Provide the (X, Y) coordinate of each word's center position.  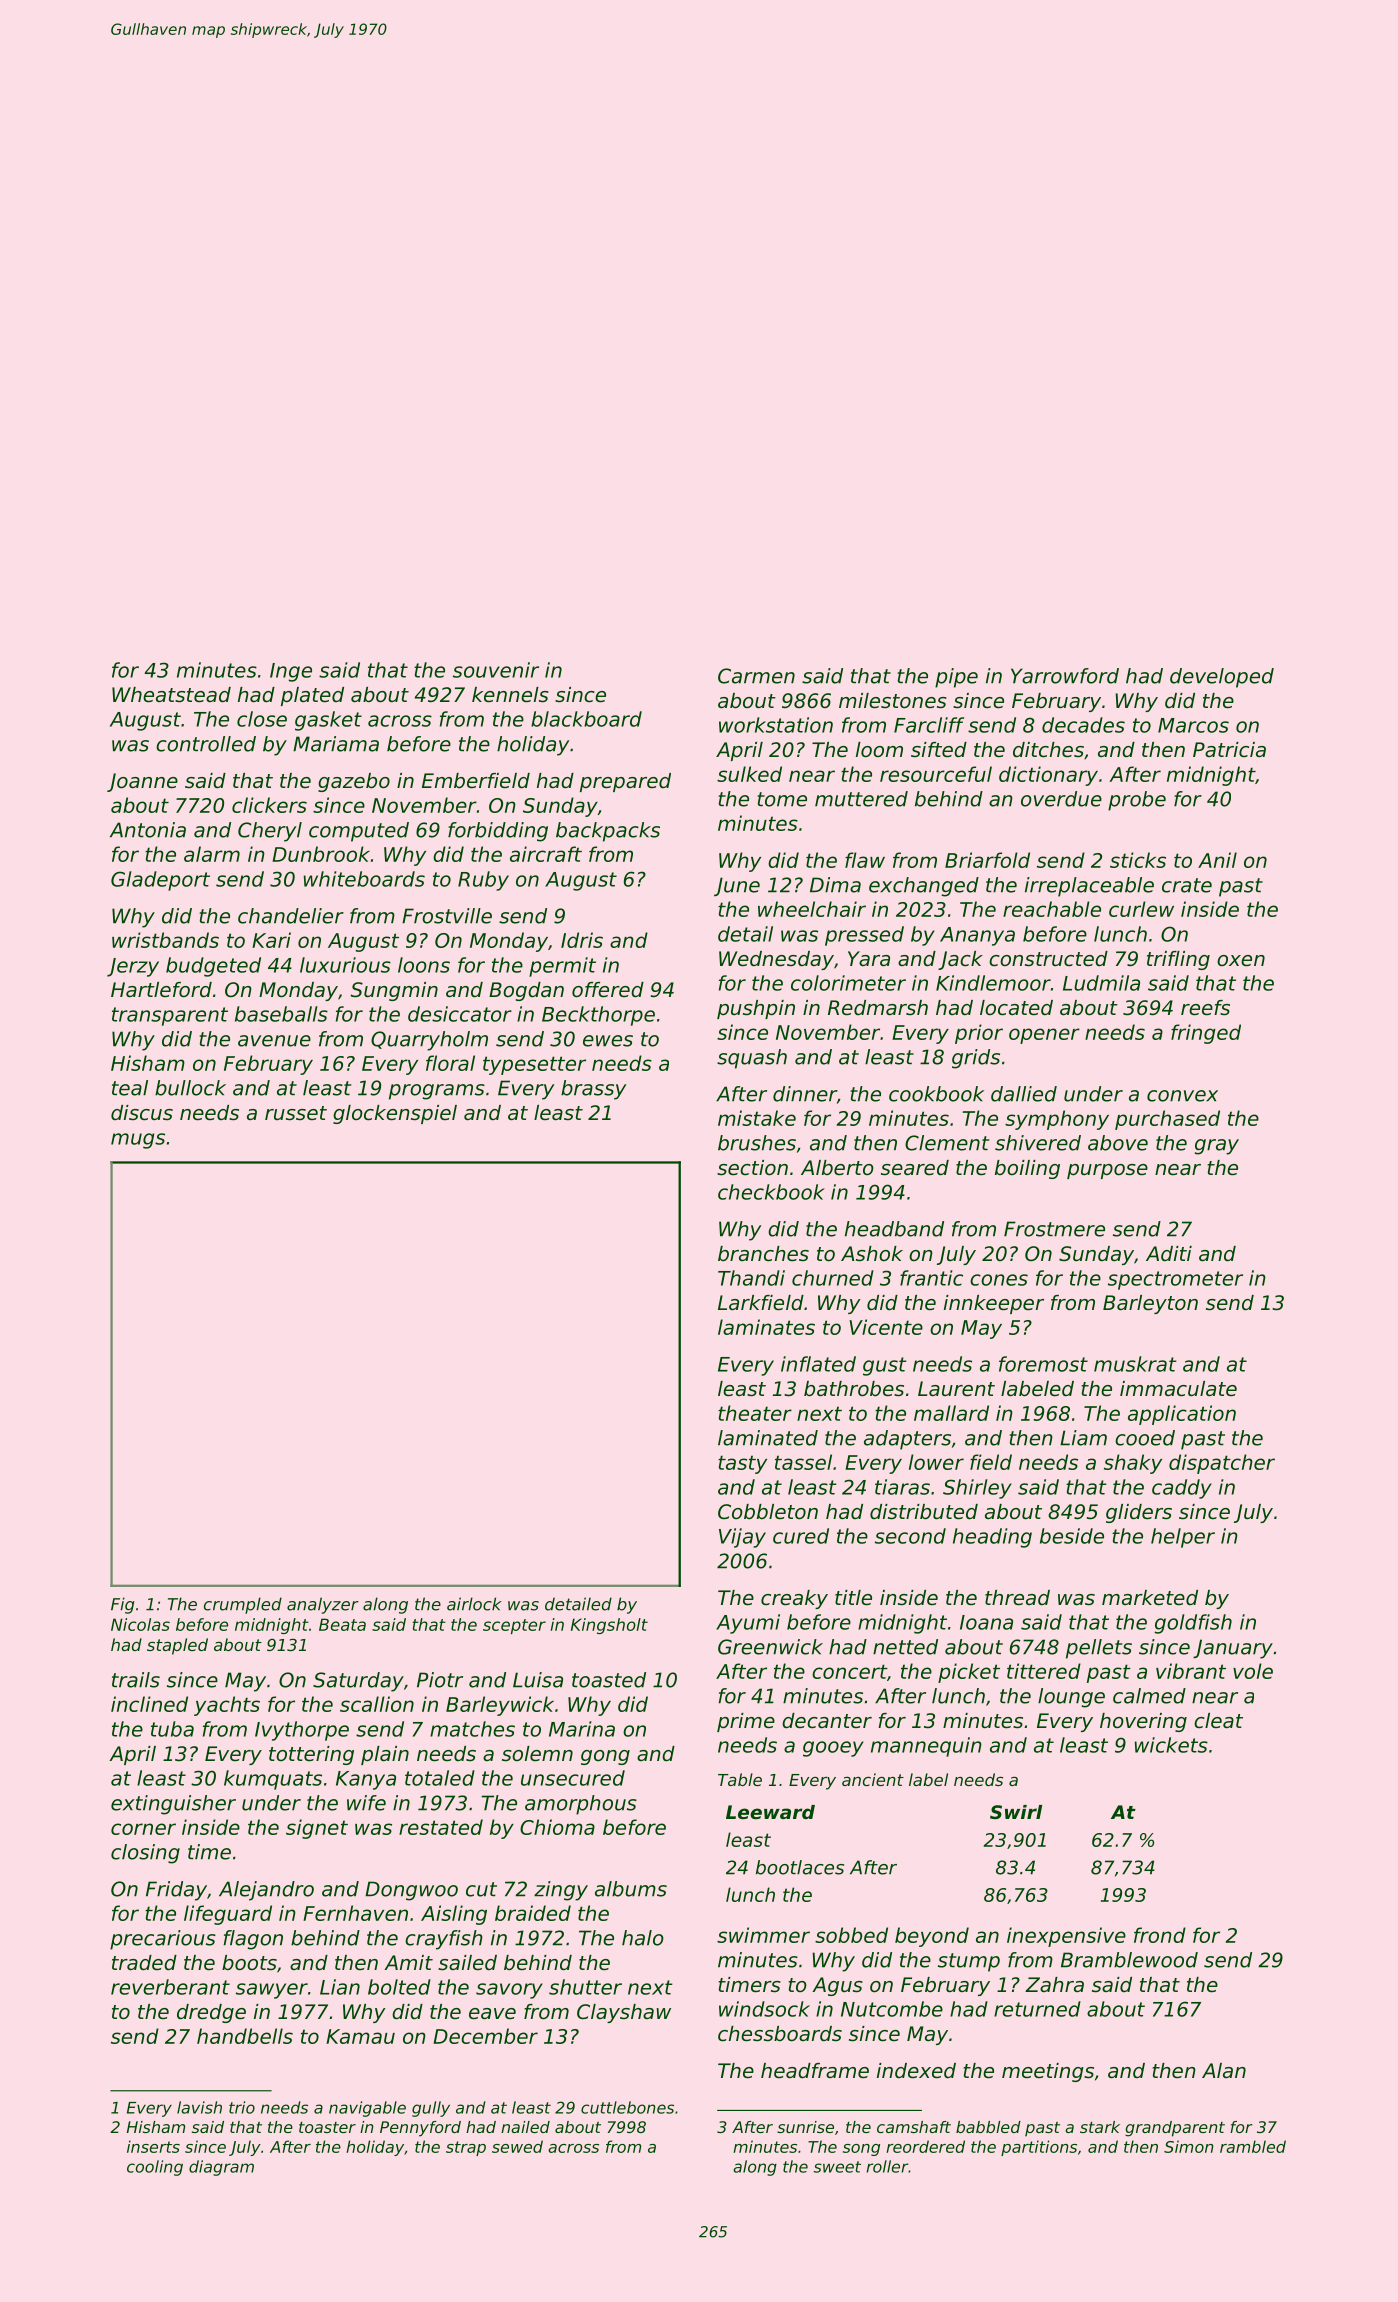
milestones (893, 701)
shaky (1133, 1464)
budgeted (213, 967)
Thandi (751, 1278)
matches (472, 1729)
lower (936, 1462)
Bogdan (526, 991)
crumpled (243, 1605)
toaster (327, 2127)
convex (1182, 1096)
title (853, 1598)
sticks (1138, 860)
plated (312, 696)
